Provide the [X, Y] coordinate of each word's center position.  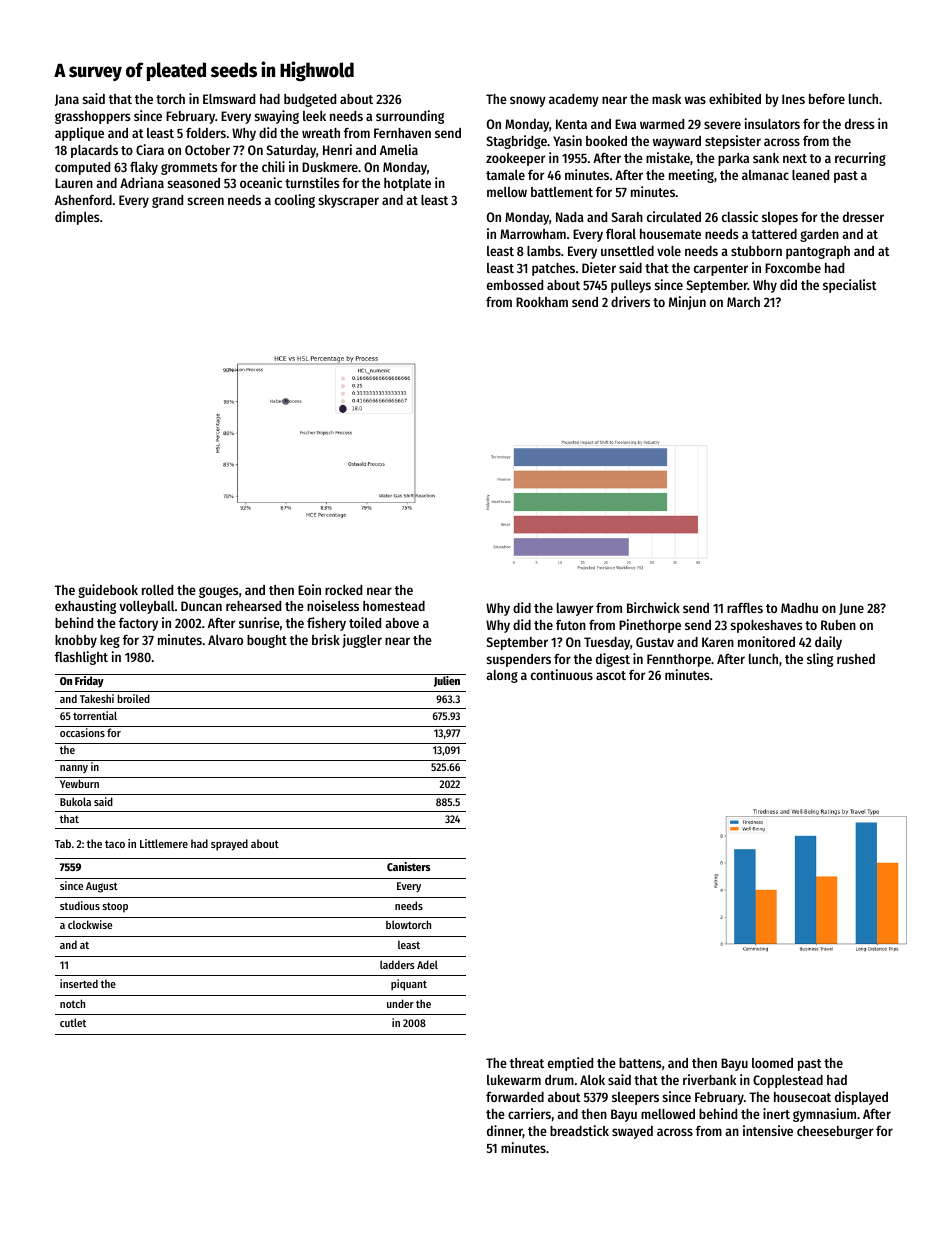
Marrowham [533, 234]
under [400, 1003]
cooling [295, 201]
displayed [861, 1098]
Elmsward [229, 99]
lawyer [575, 609]
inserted [79, 983]
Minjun [687, 303]
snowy [528, 101]
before [827, 99]
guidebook [108, 591]
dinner [505, 1131]
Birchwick [653, 607]
